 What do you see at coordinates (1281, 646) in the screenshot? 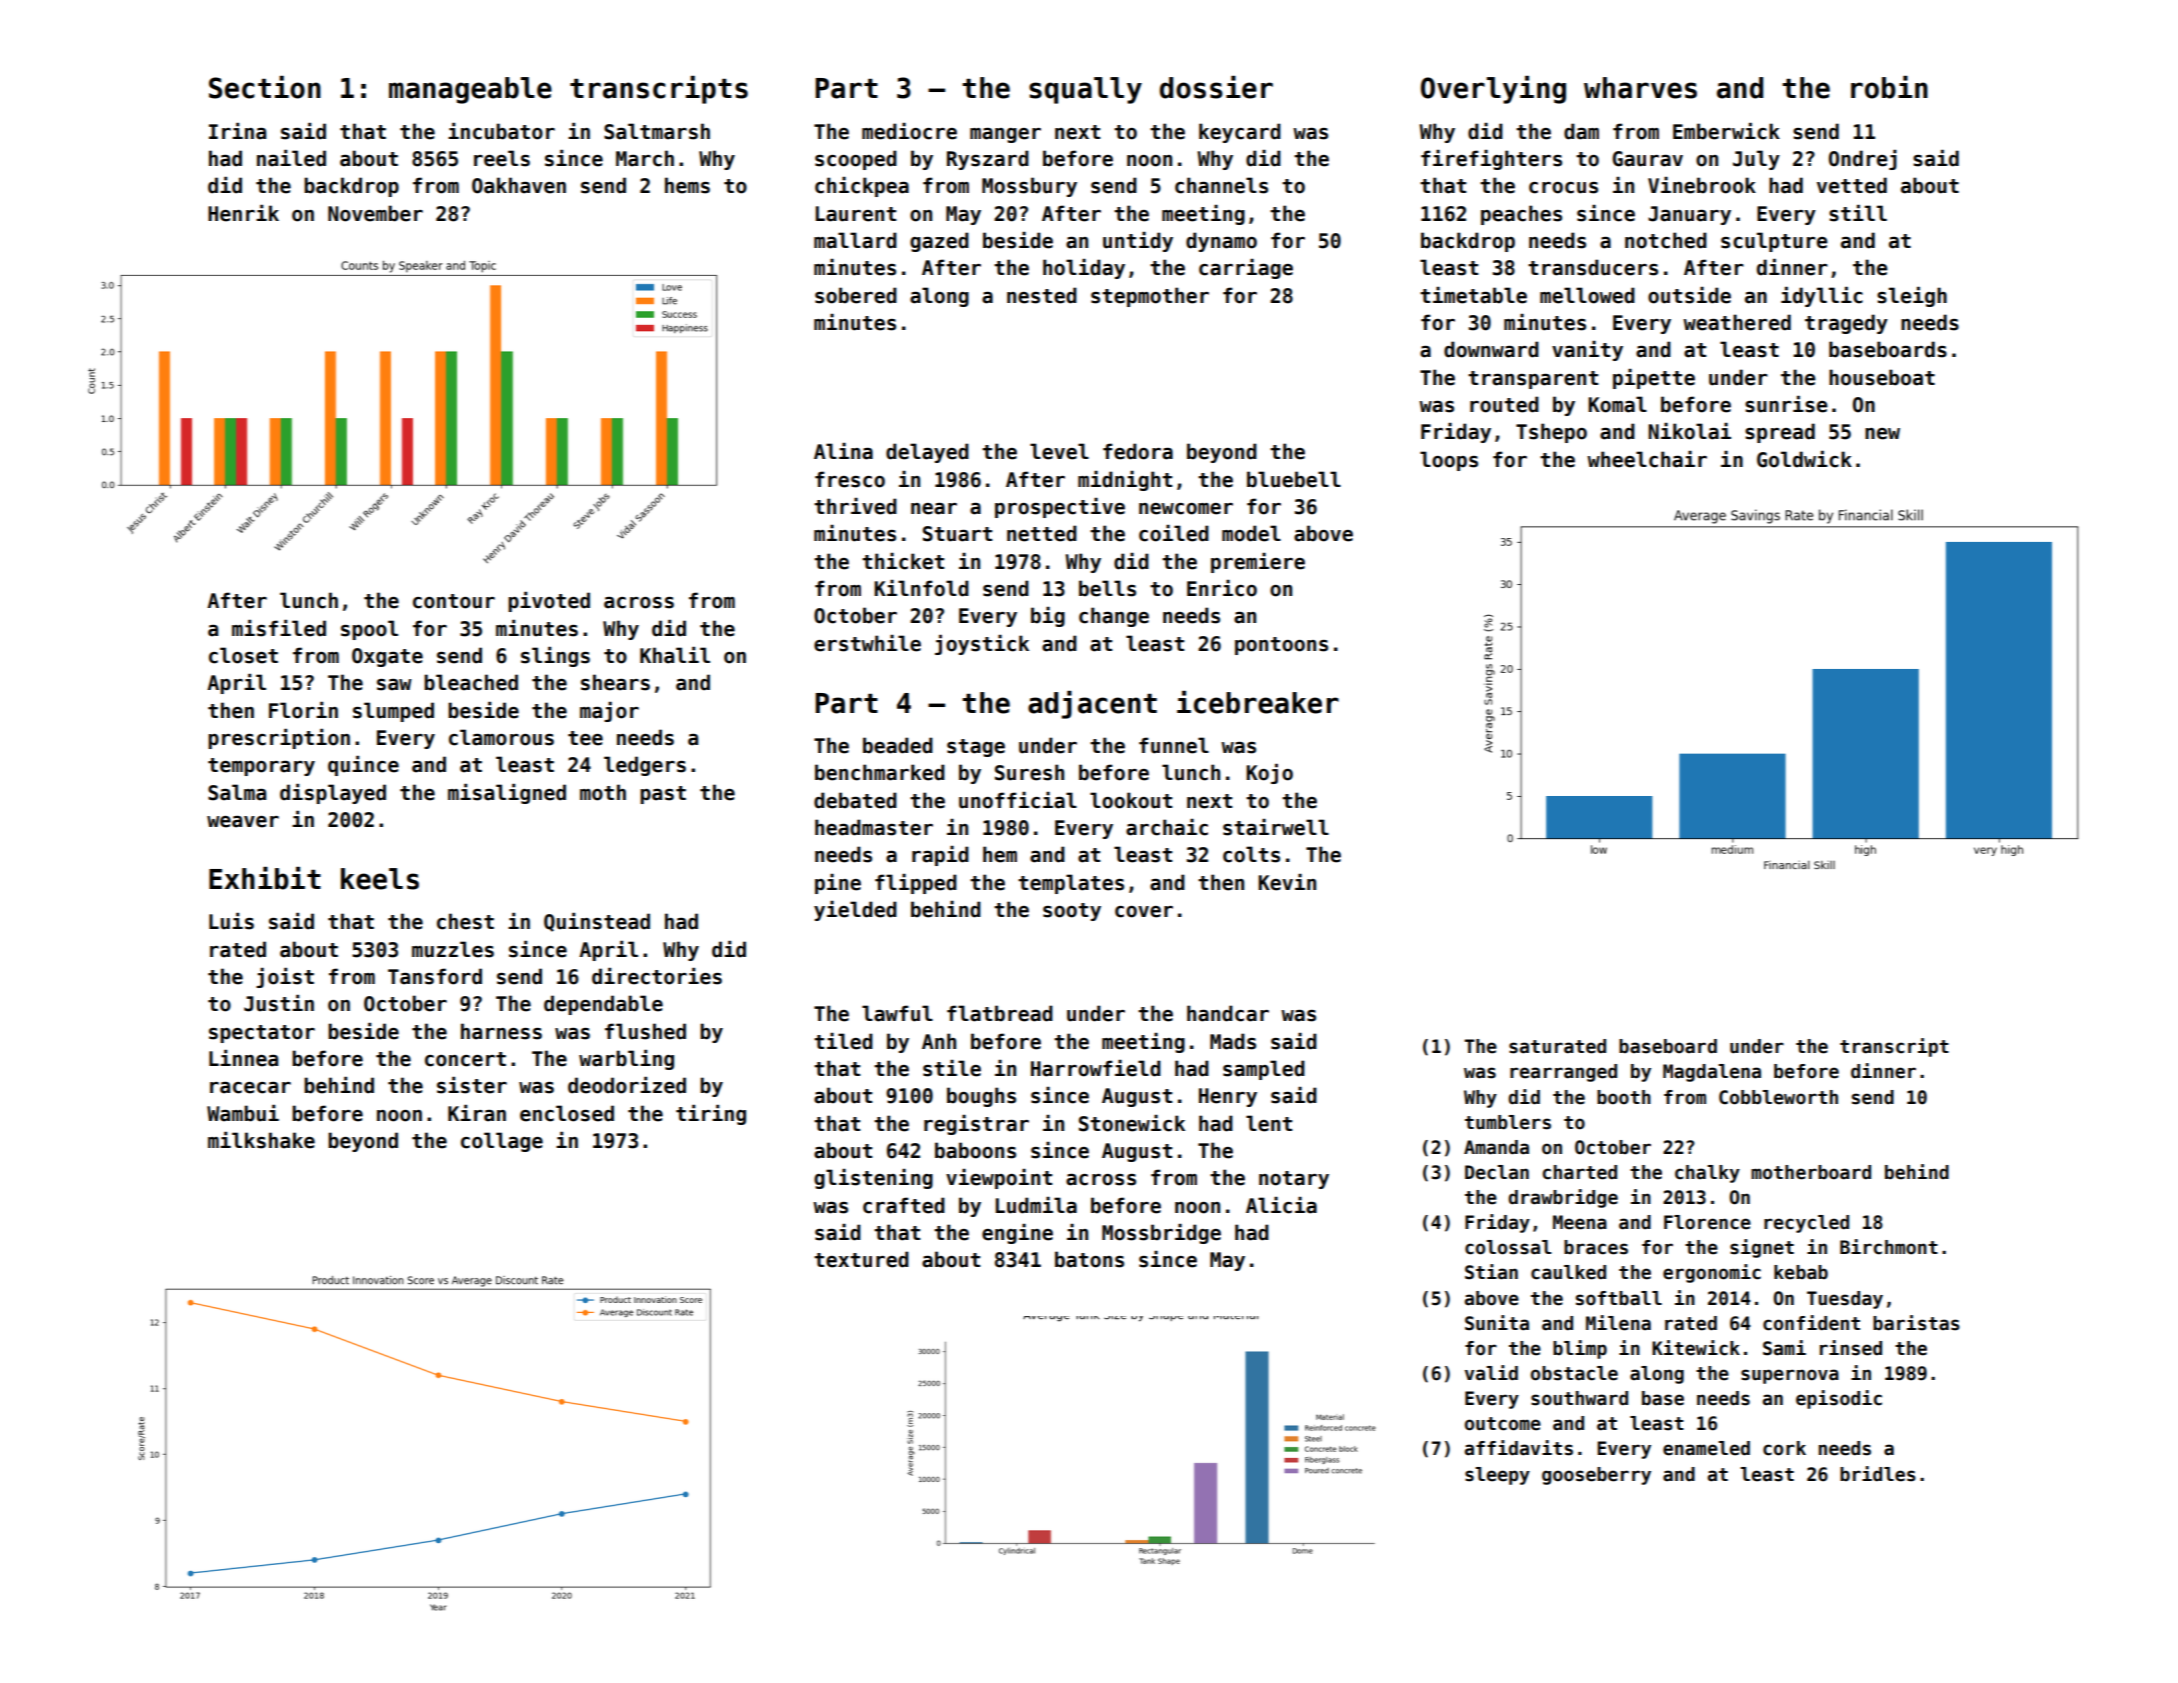
I see `pontoons` at bounding box center [1281, 646].
